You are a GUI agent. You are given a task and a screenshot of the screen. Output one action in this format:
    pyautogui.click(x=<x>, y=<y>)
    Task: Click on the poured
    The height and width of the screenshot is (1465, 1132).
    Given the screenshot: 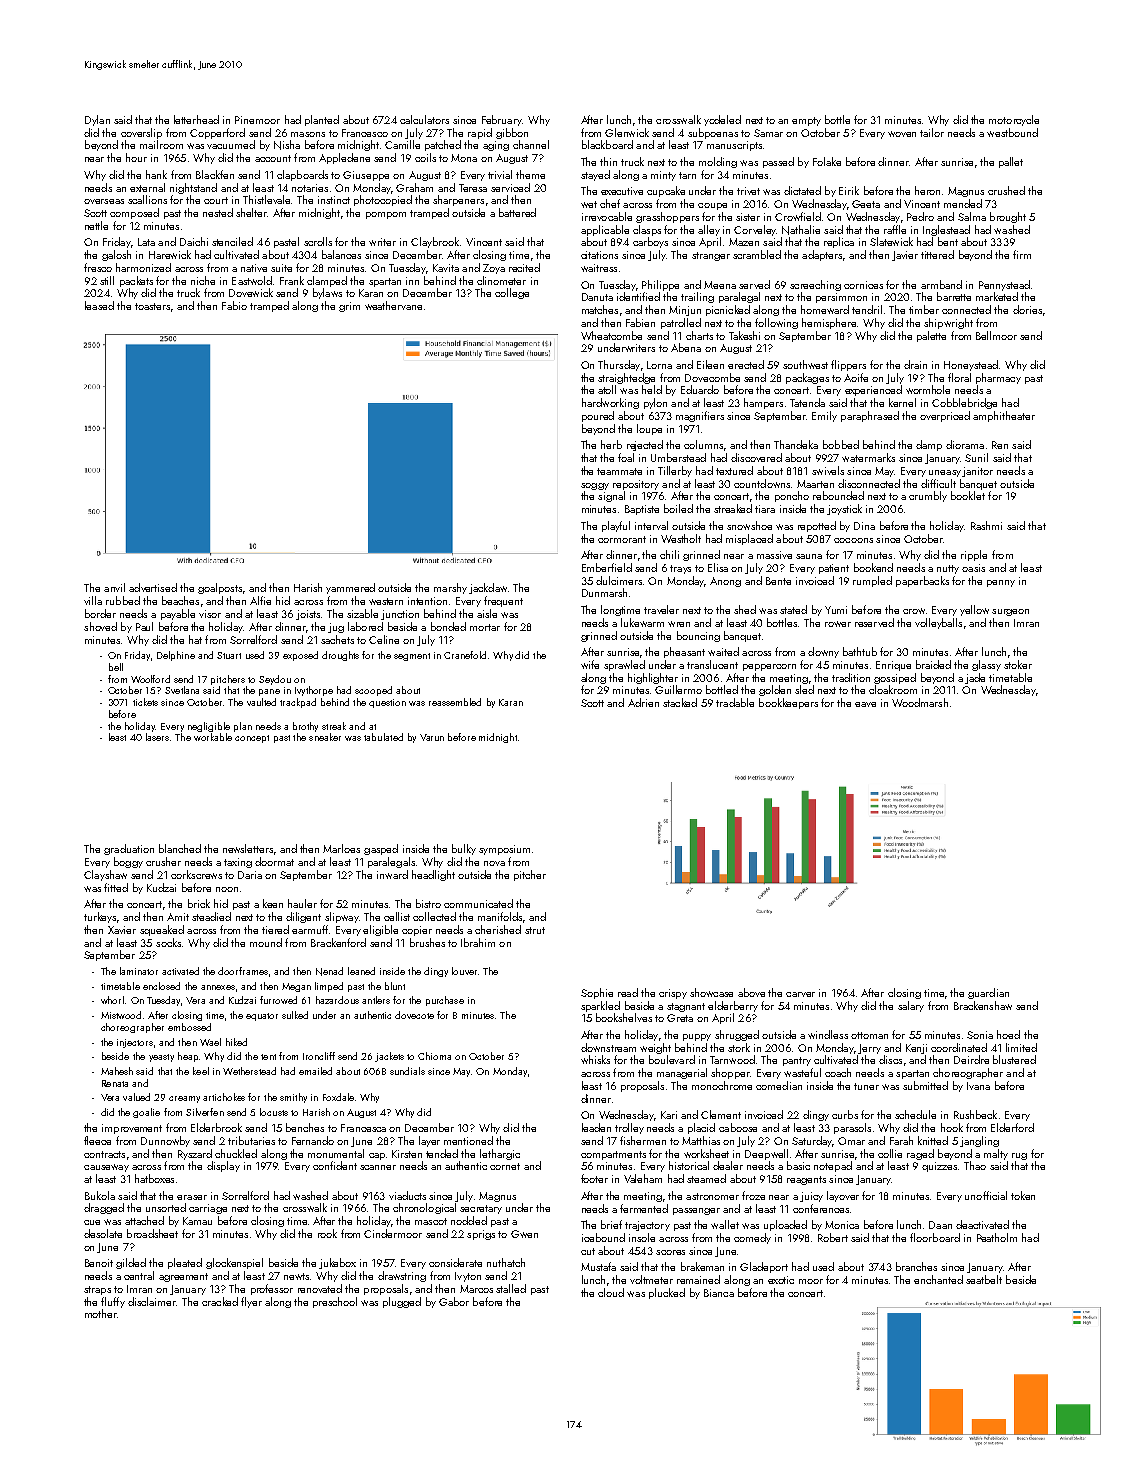 What is the action you would take?
    pyautogui.click(x=598, y=416)
